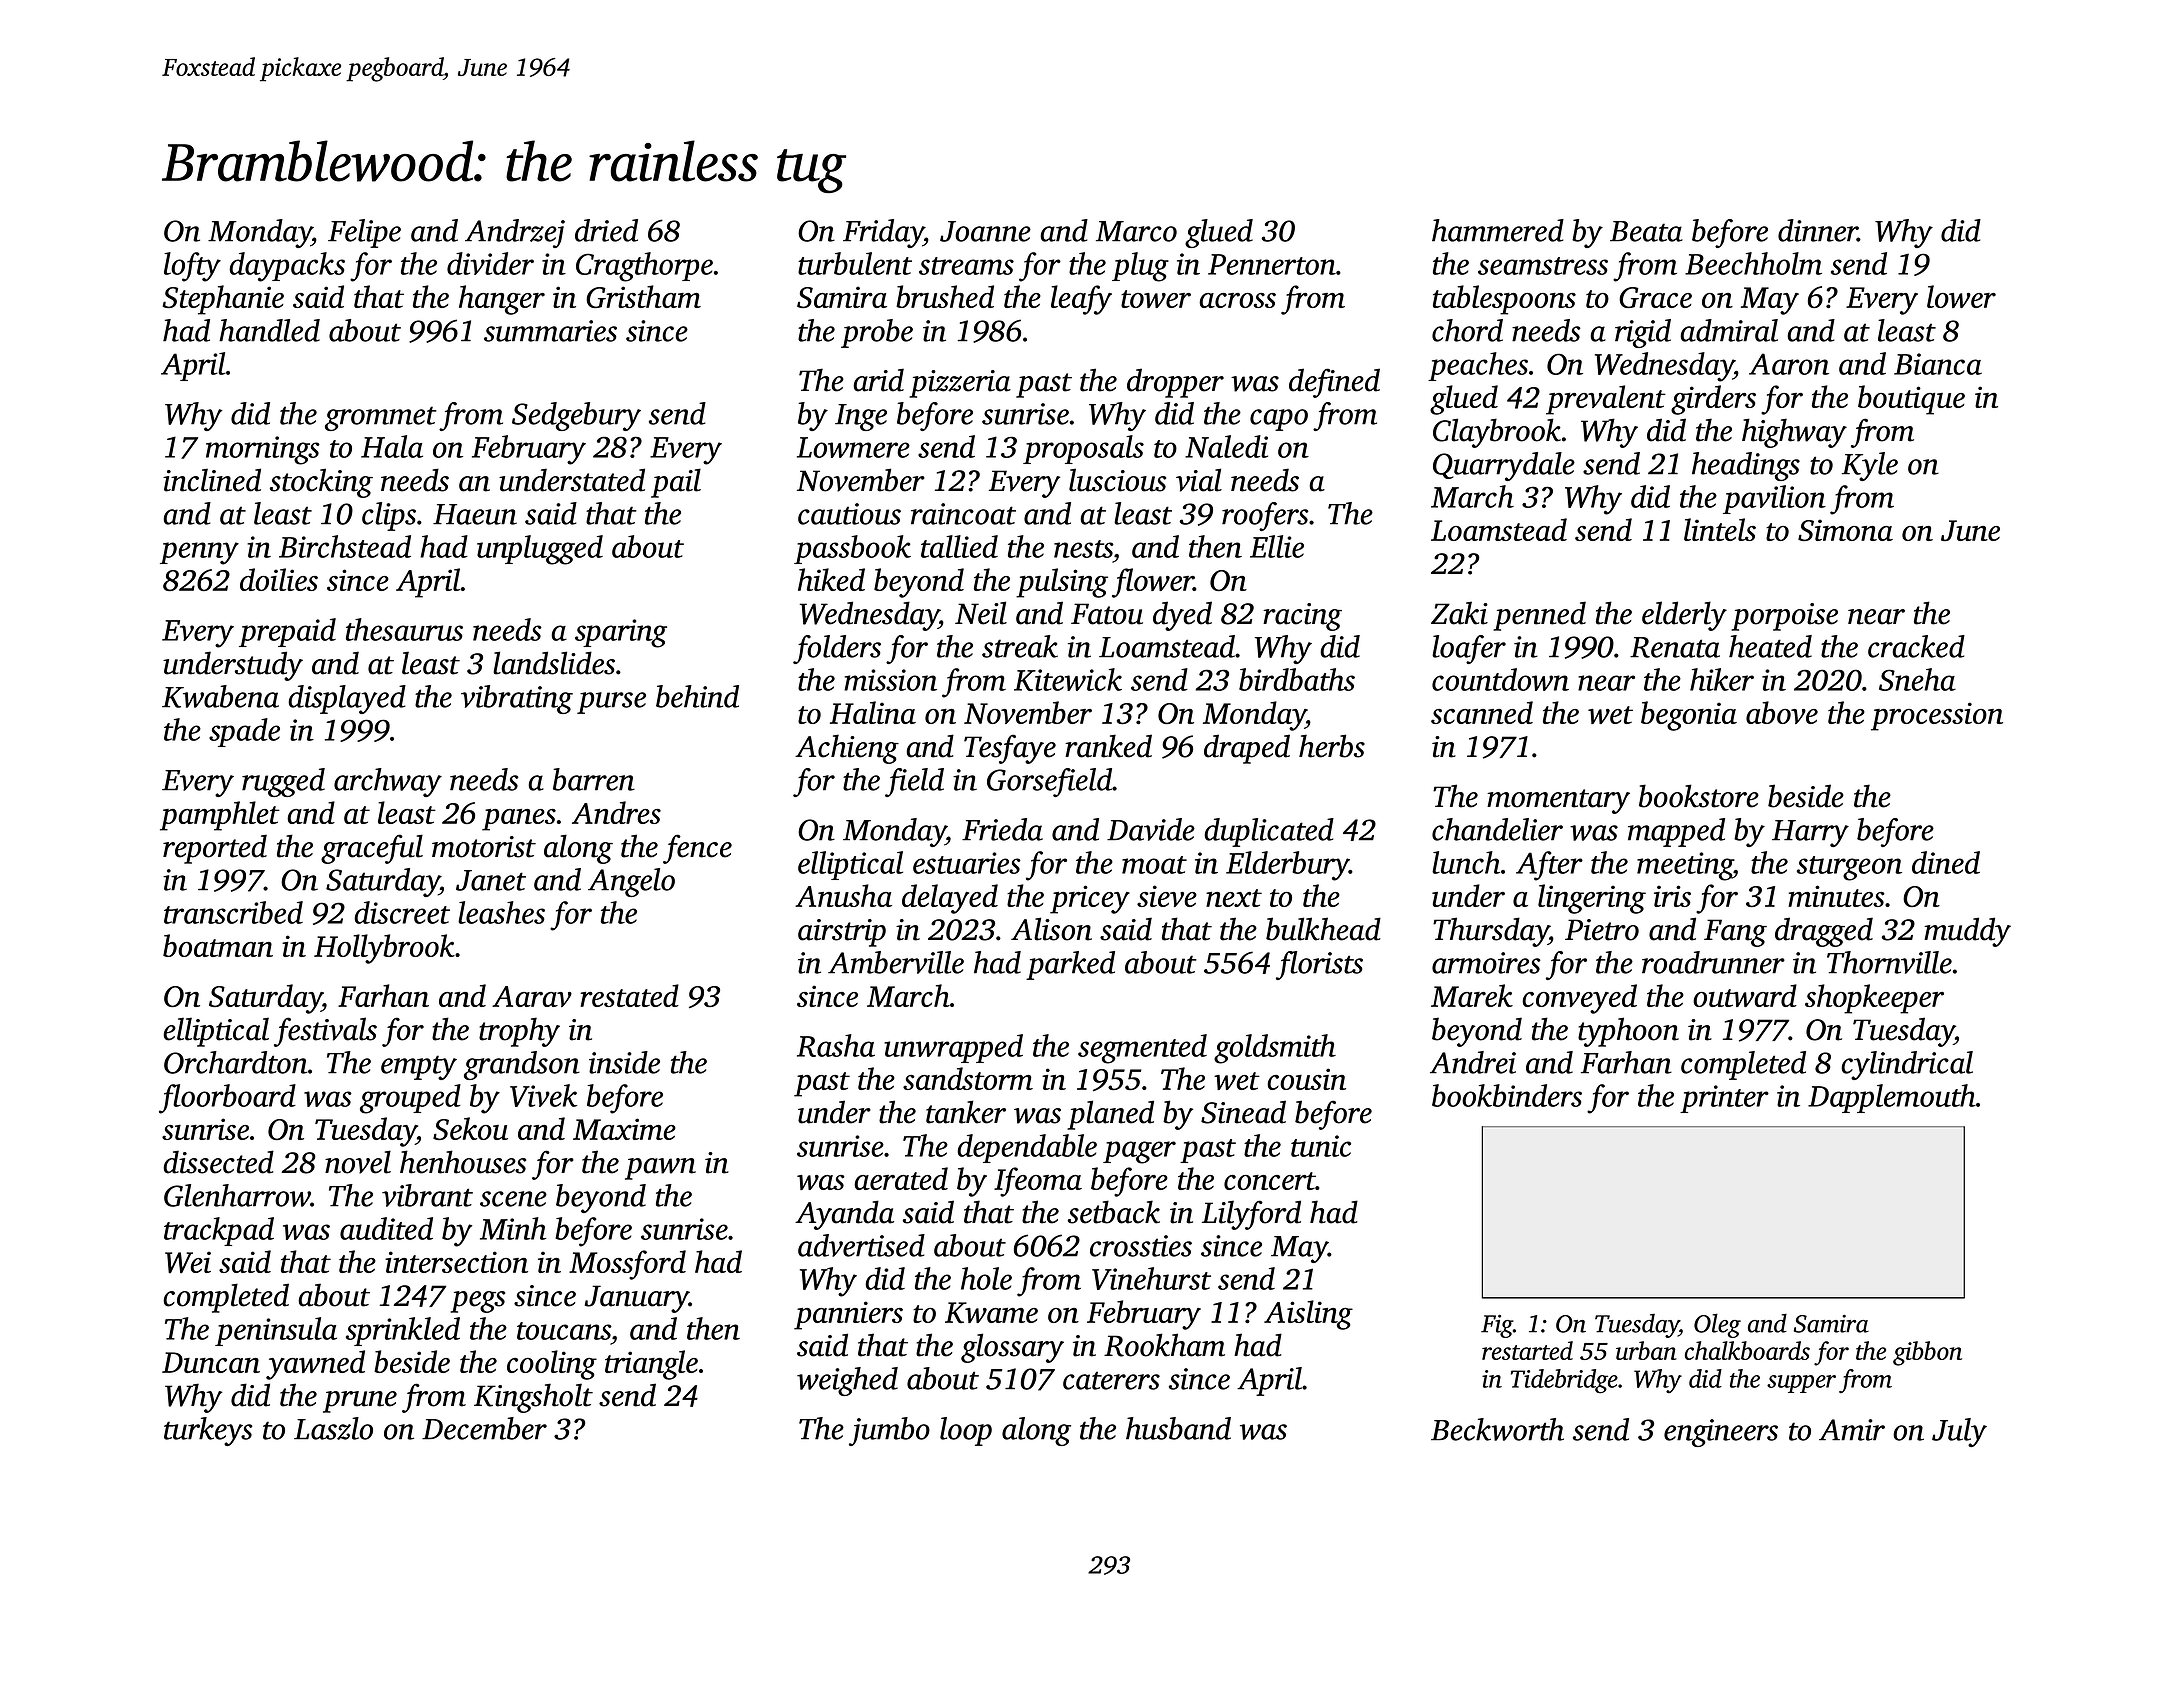  I want to click on festivals, so click(325, 1032).
